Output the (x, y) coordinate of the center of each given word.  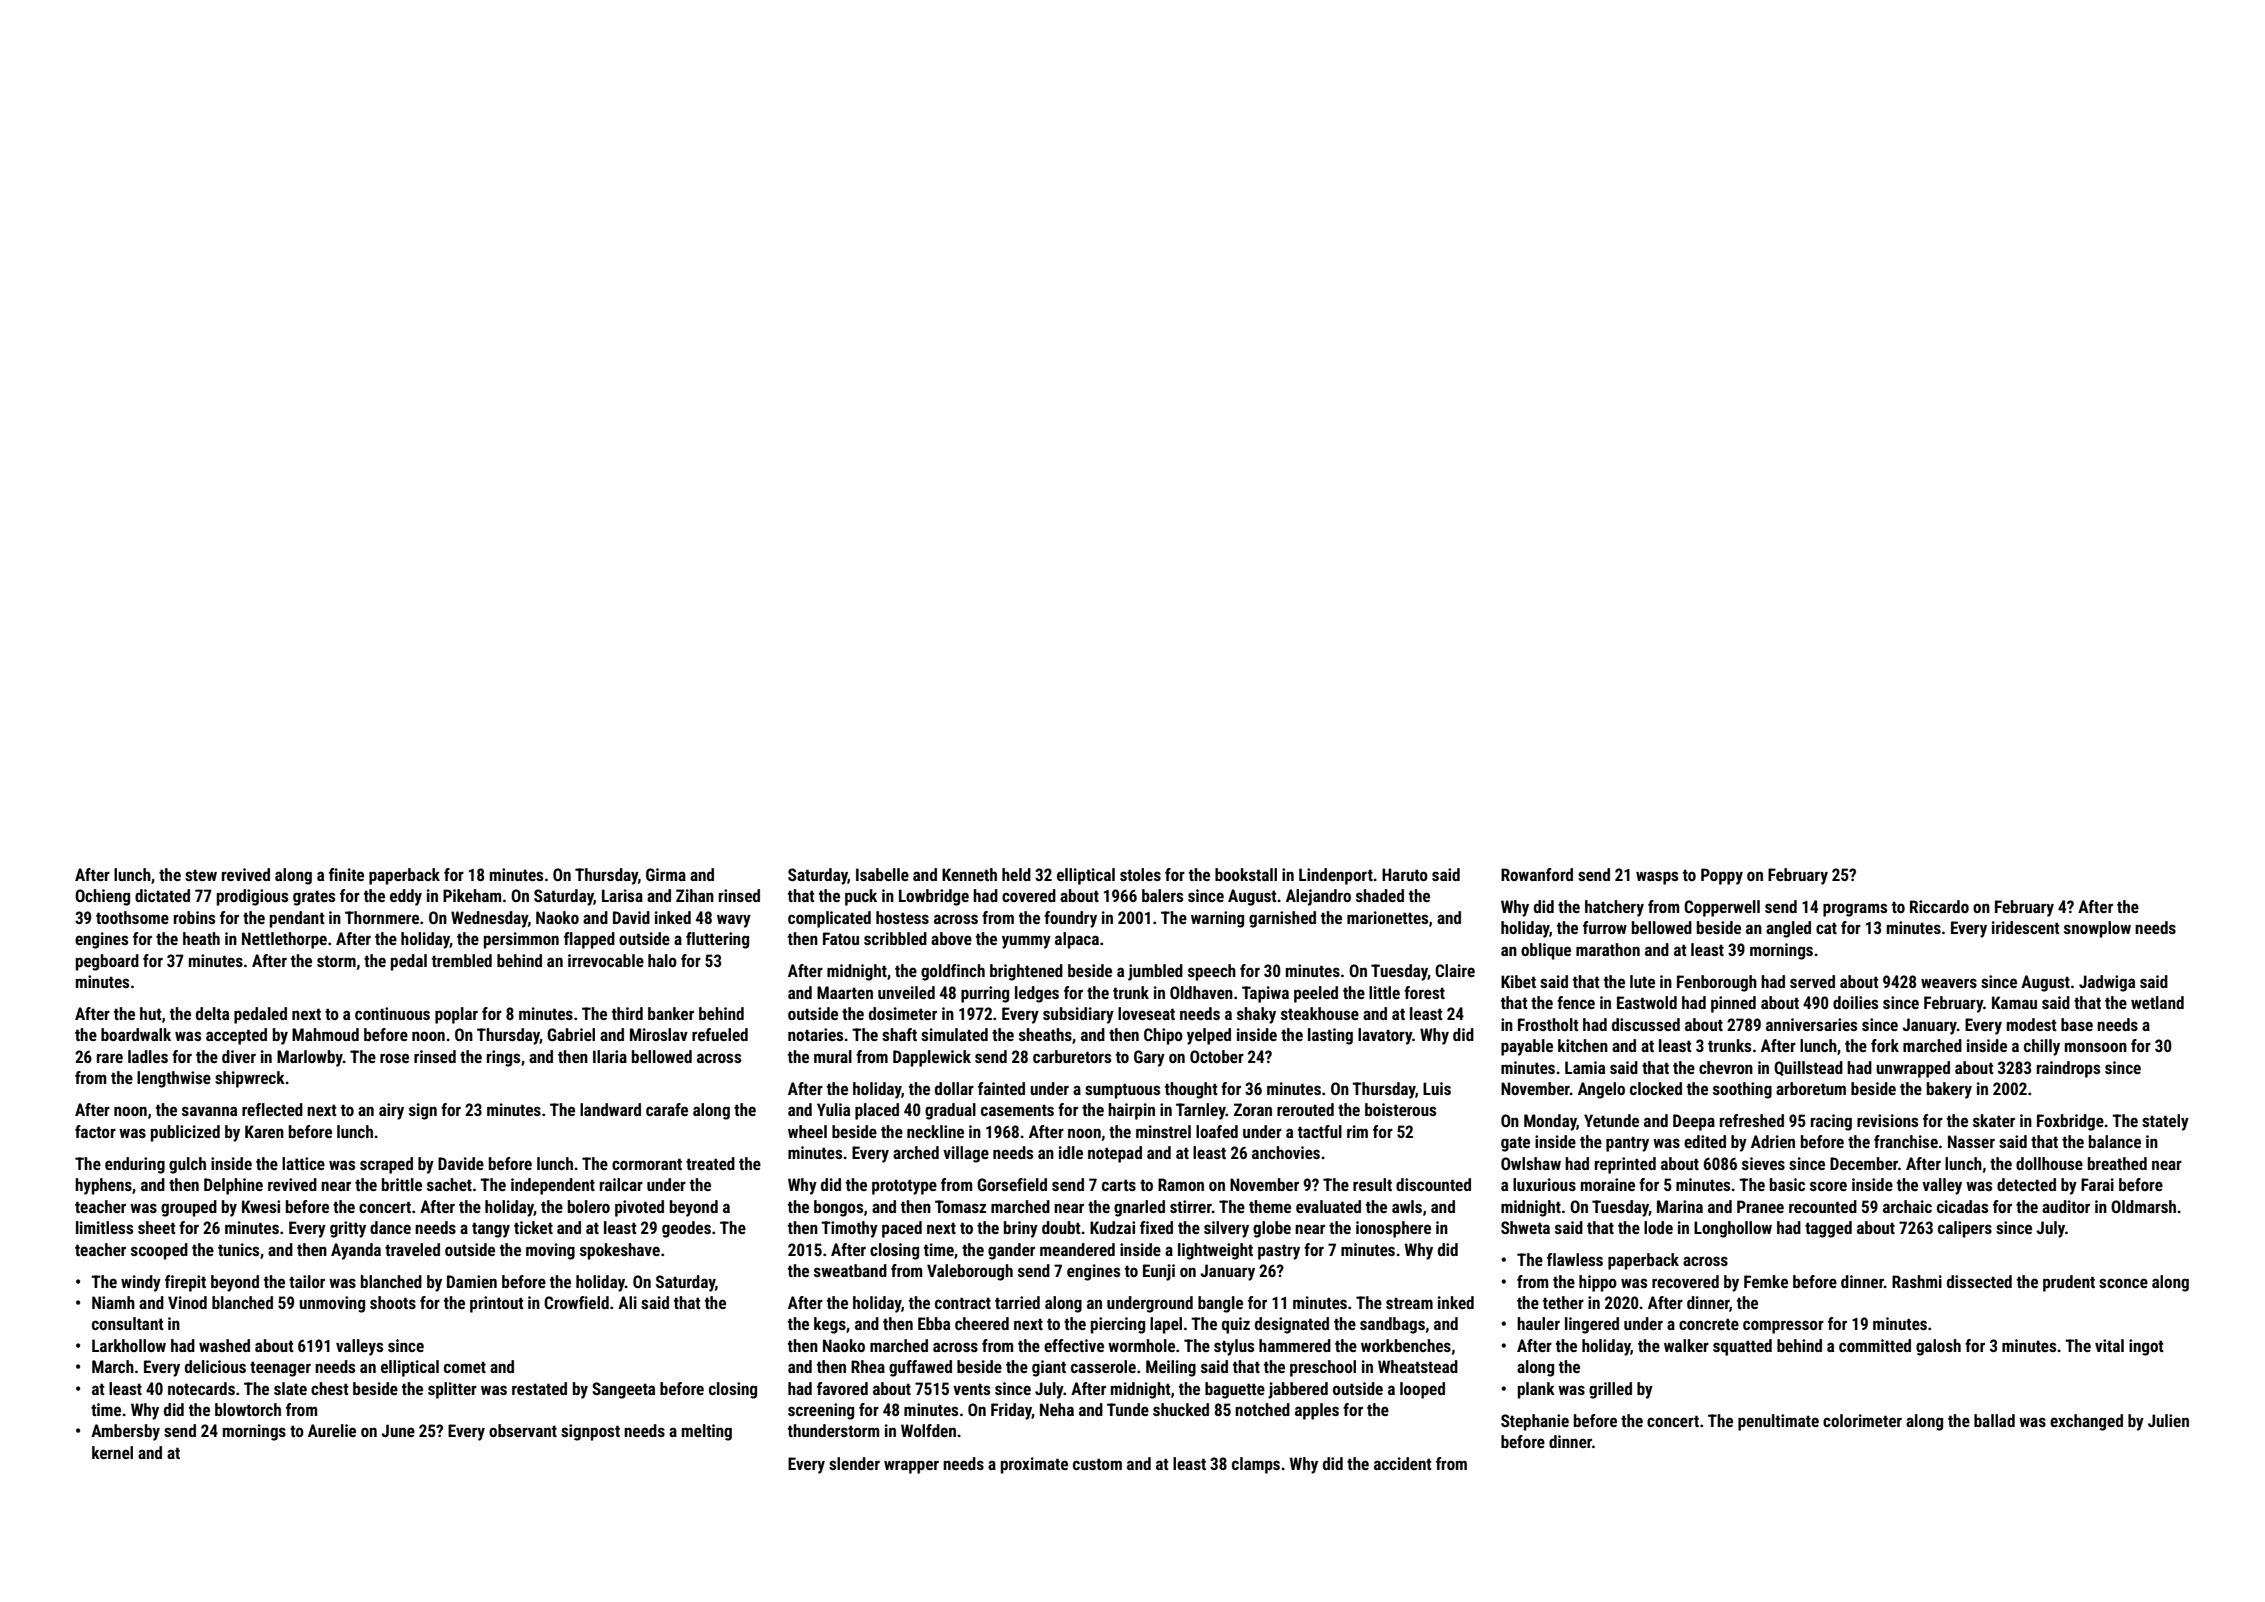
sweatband (850, 1270)
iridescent (2026, 927)
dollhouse (2049, 1163)
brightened (1026, 972)
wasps (1657, 878)
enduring (135, 1165)
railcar (621, 1184)
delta (212, 1013)
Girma (666, 874)
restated (539, 1388)
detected (2026, 1184)
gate (1515, 1144)
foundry (1070, 919)
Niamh (113, 1302)
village (966, 1154)
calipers (1965, 1229)
